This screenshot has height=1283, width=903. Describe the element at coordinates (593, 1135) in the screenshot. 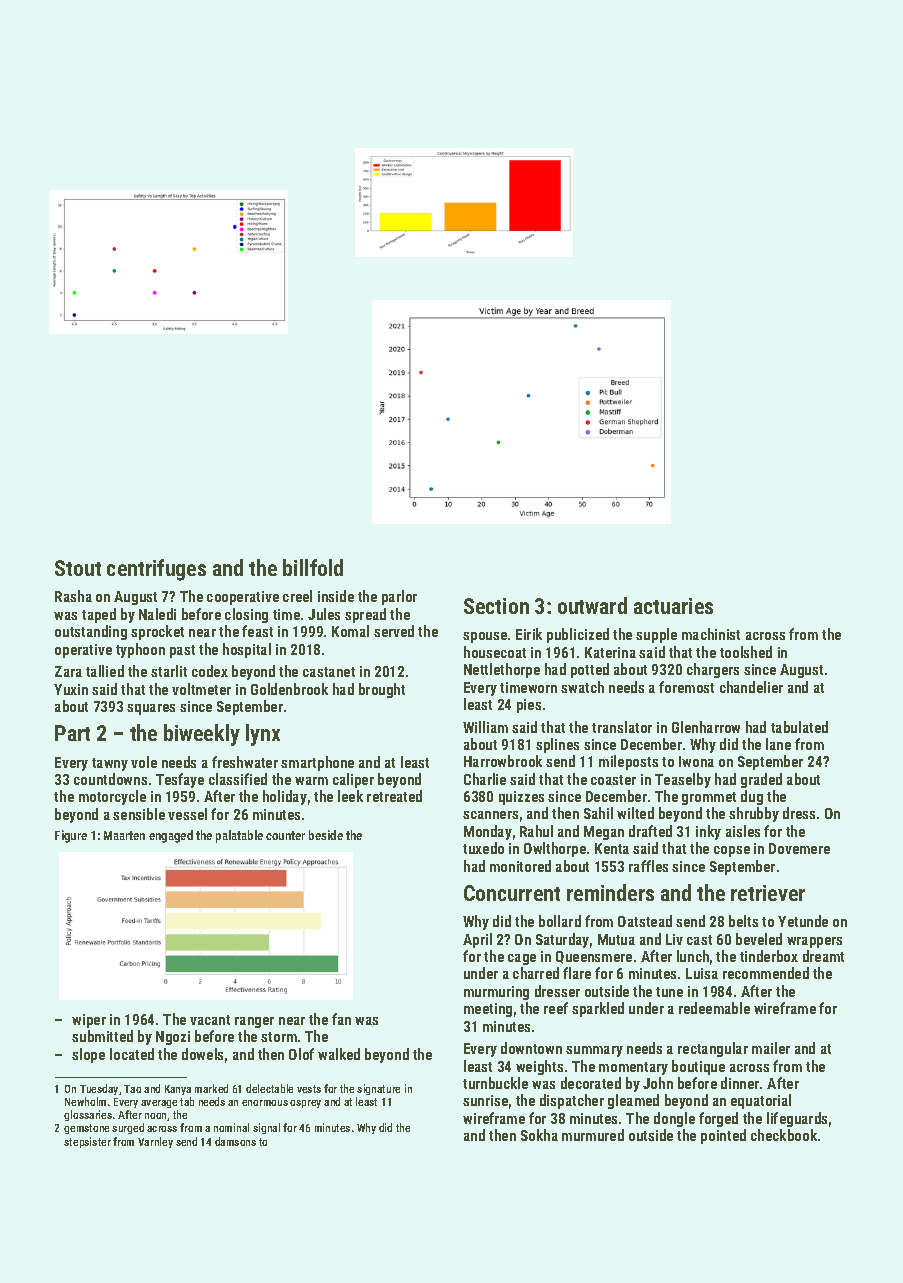

I see `murmured` at that location.
